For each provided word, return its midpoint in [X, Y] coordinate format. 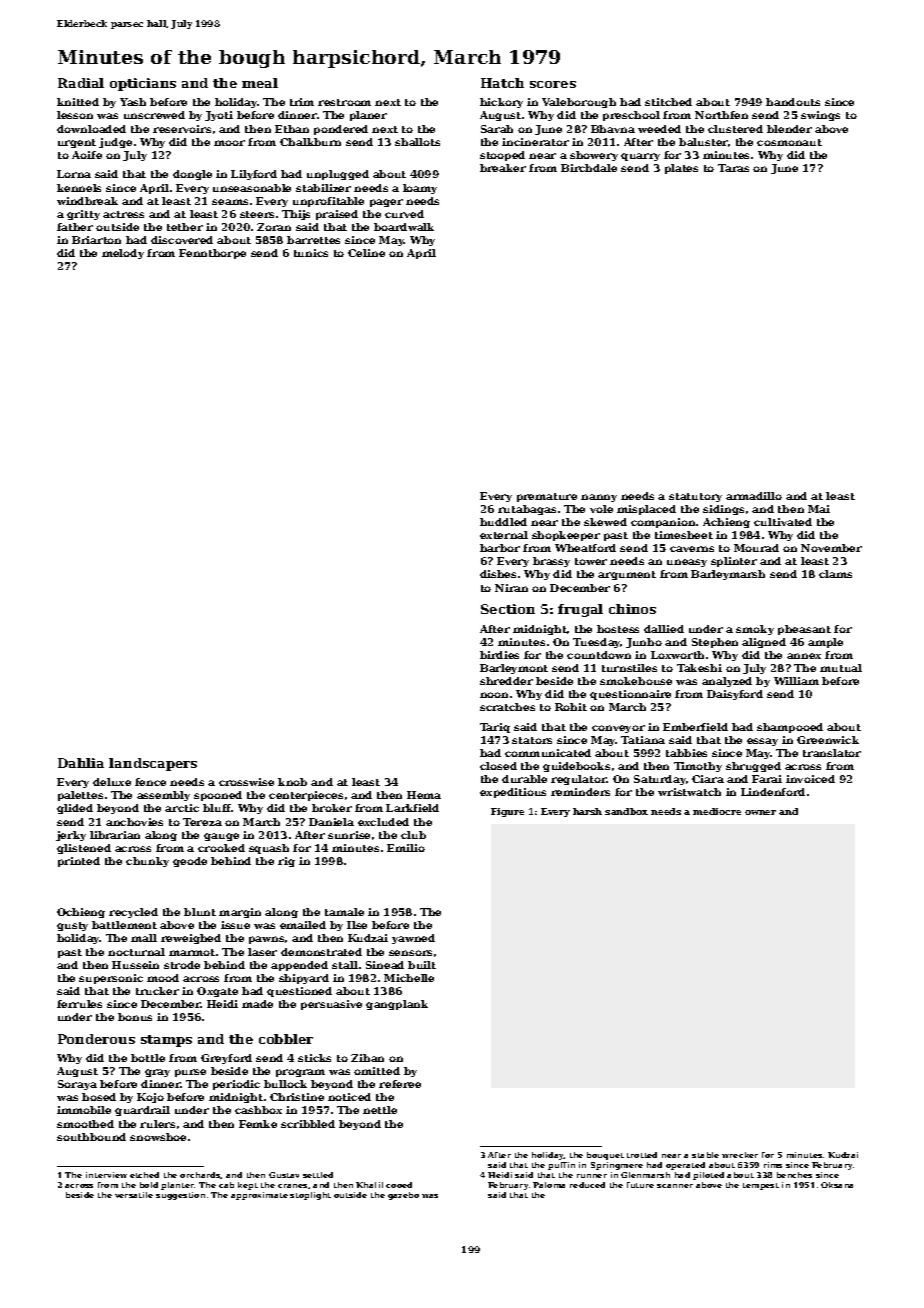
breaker [503, 168]
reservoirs [182, 129]
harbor [500, 548]
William [796, 681]
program [300, 1073]
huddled [503, 522]
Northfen [721, 115]
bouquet [605, 1156]
